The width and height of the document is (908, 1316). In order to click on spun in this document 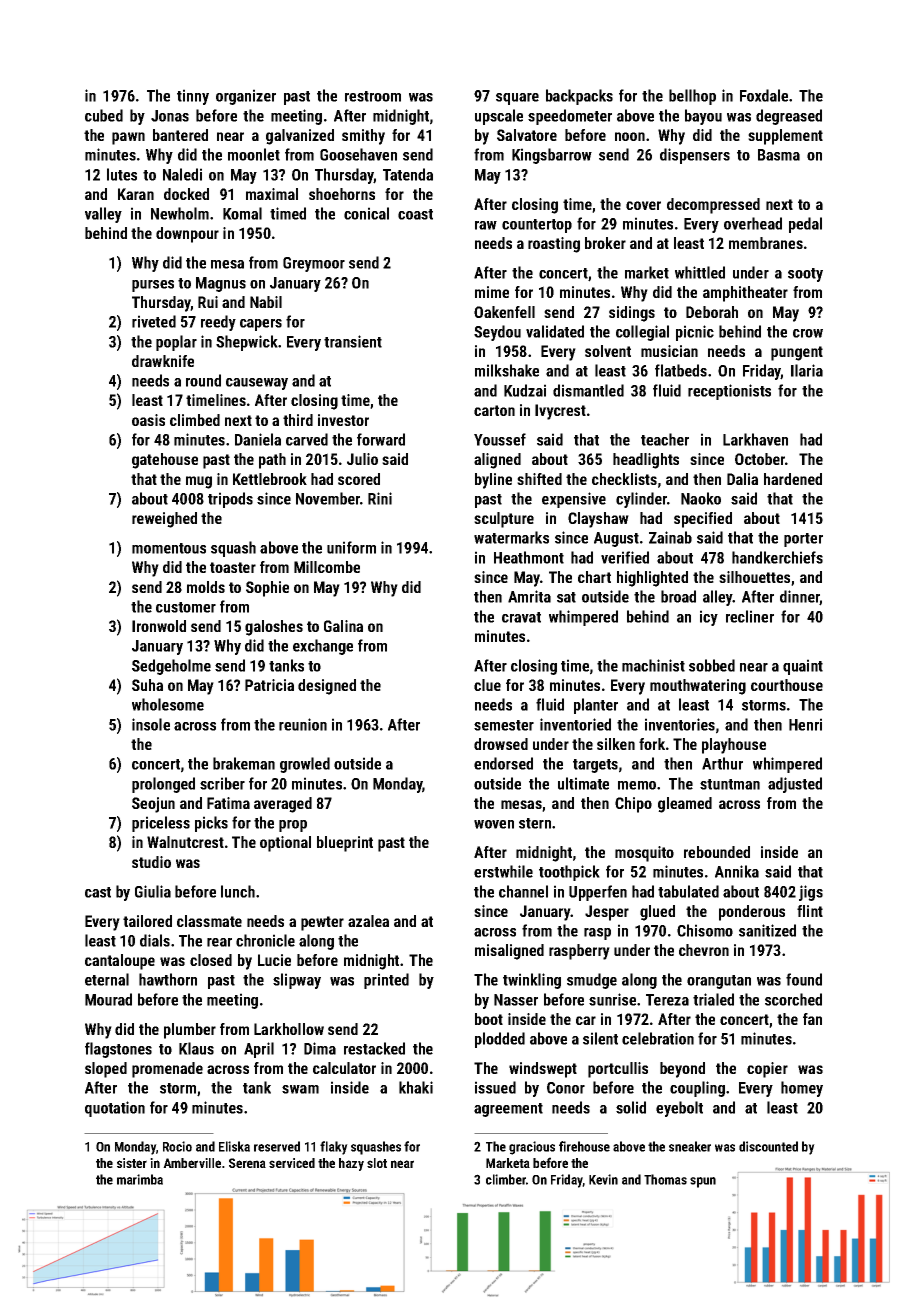, I will do `click(703, 1182)`.
